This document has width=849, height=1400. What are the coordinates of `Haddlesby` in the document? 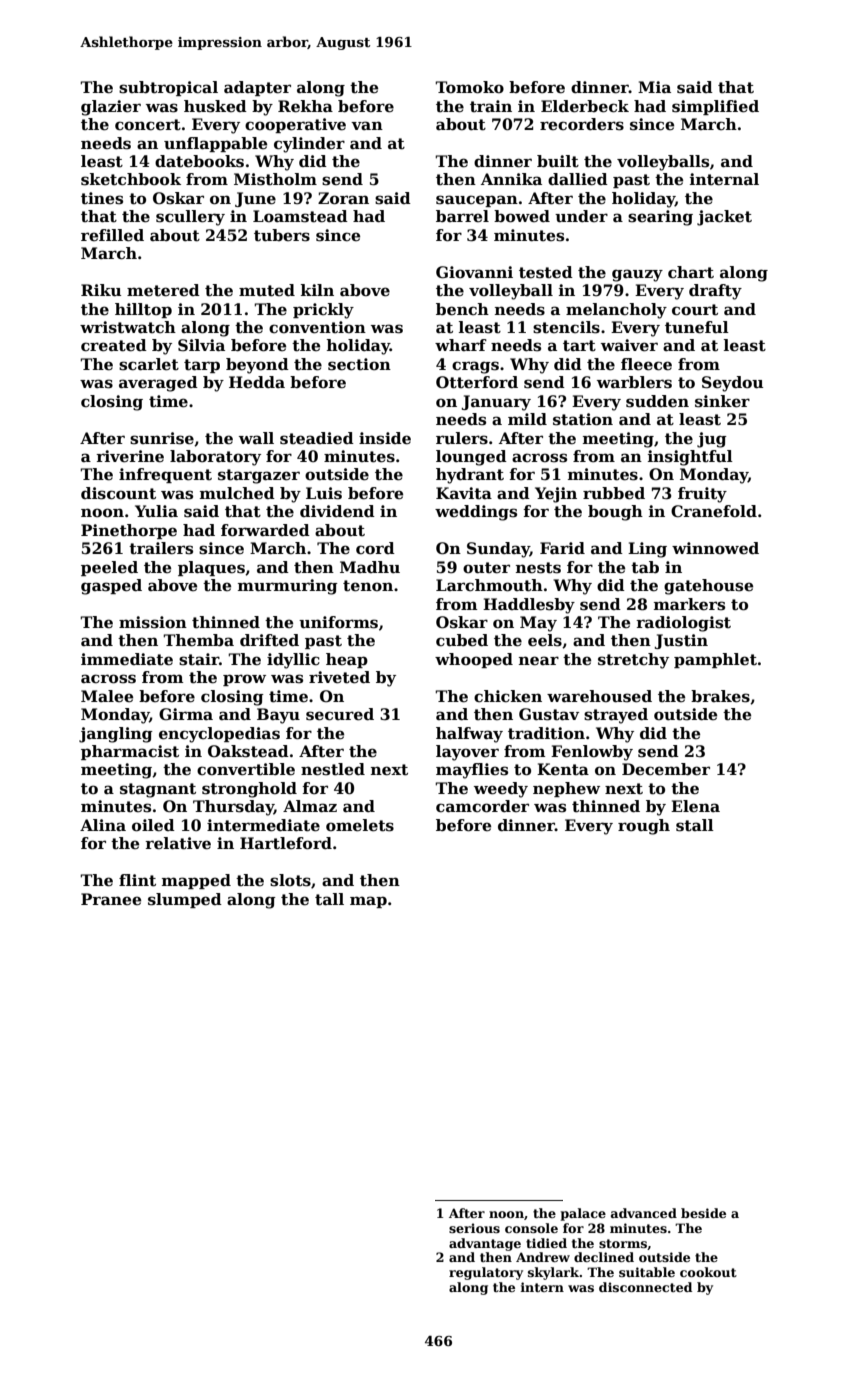 It's located at (529, 606).
